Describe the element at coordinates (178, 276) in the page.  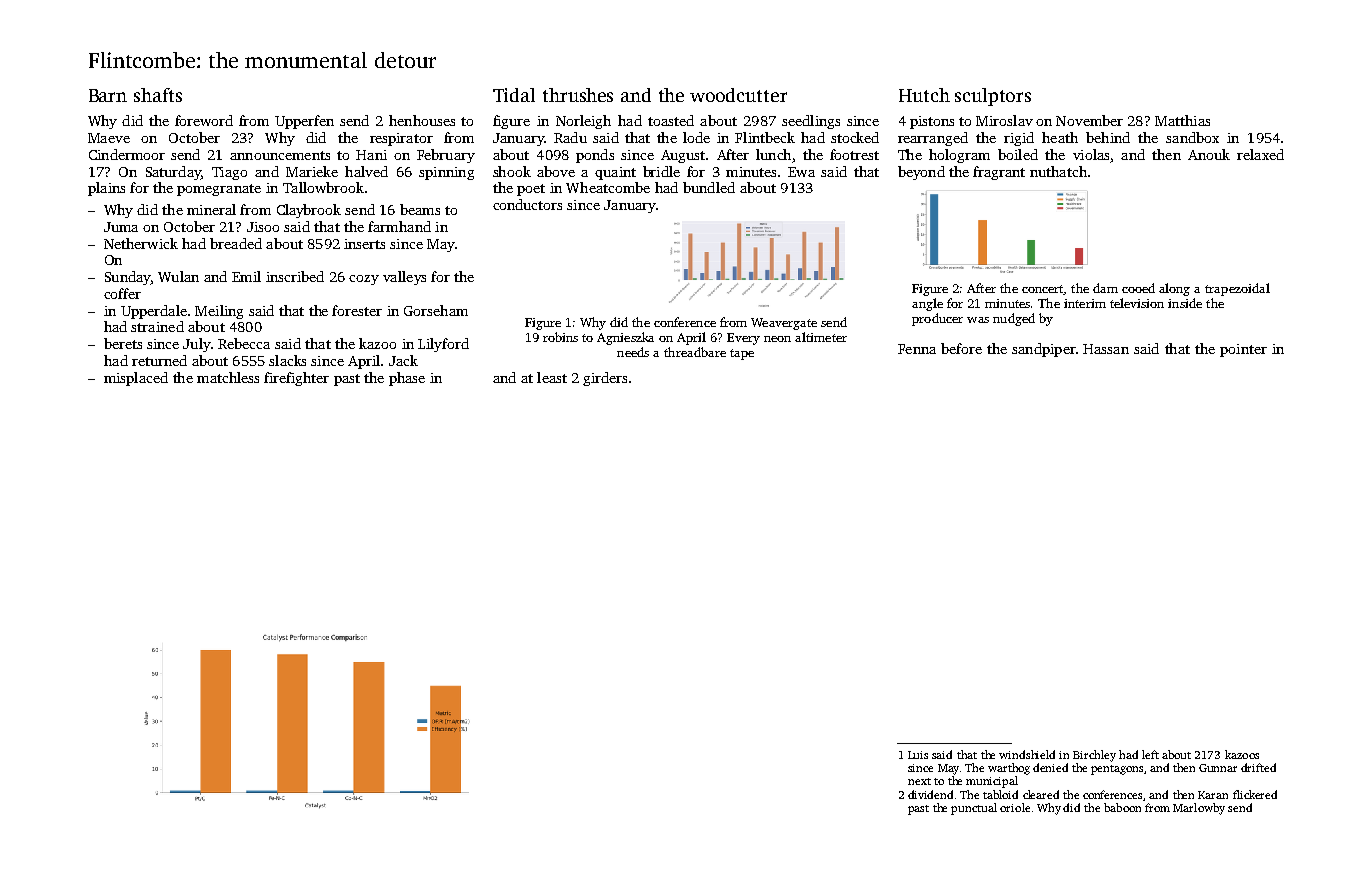
I see `Wulan` at that location.
